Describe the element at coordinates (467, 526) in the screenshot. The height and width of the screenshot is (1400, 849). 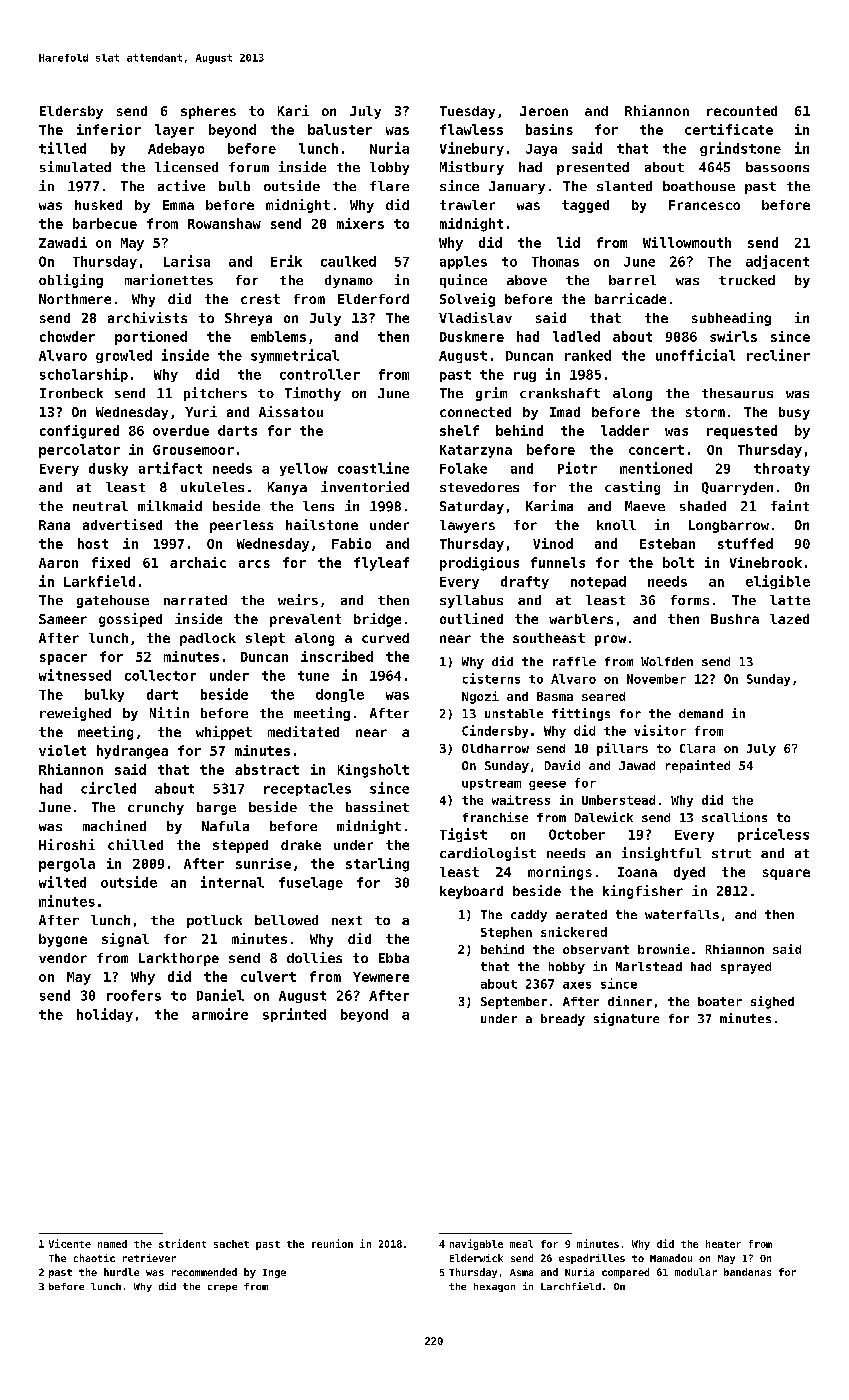
I see `lawyers` at that location.
